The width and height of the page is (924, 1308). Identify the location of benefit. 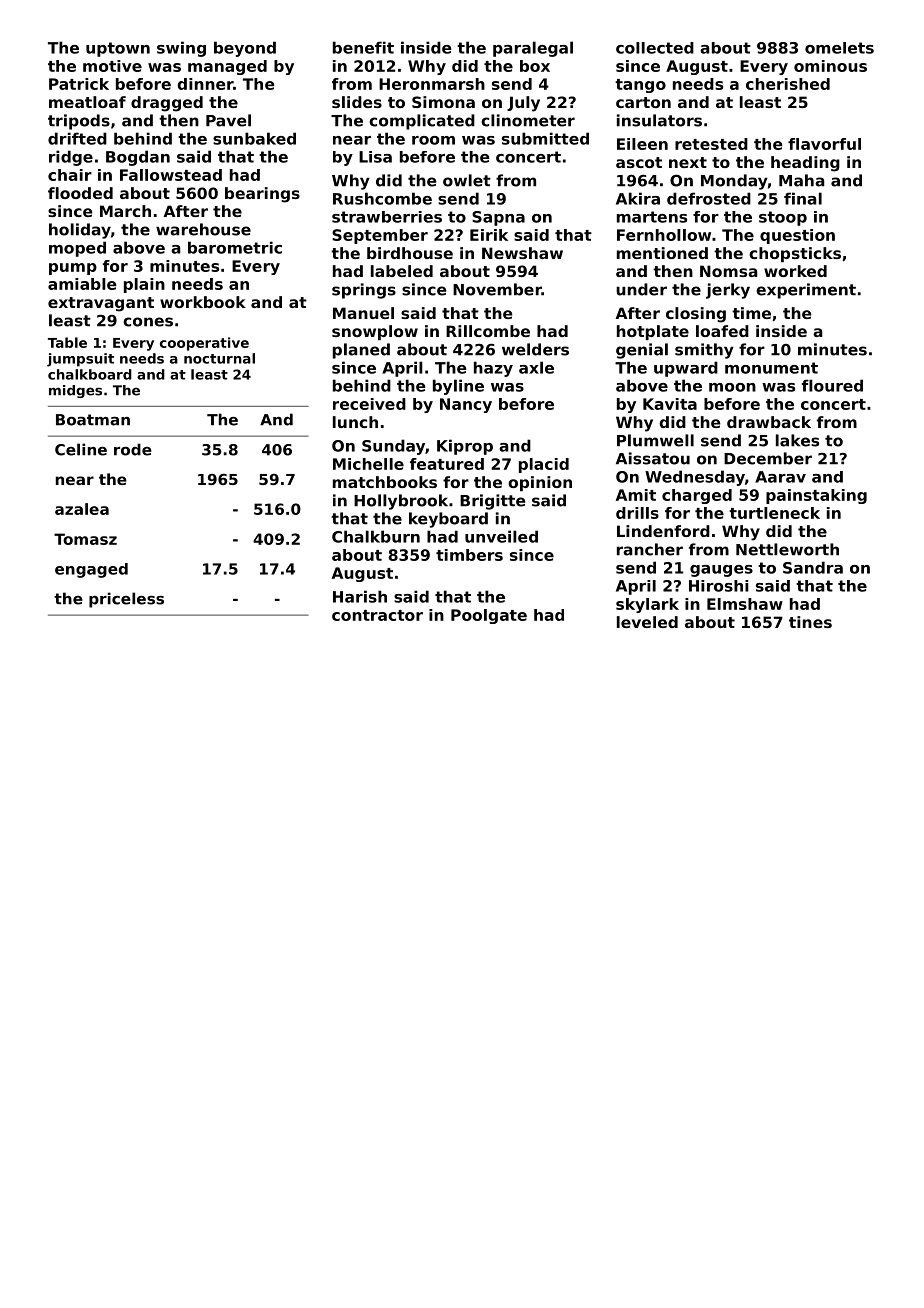
(363, 47).
